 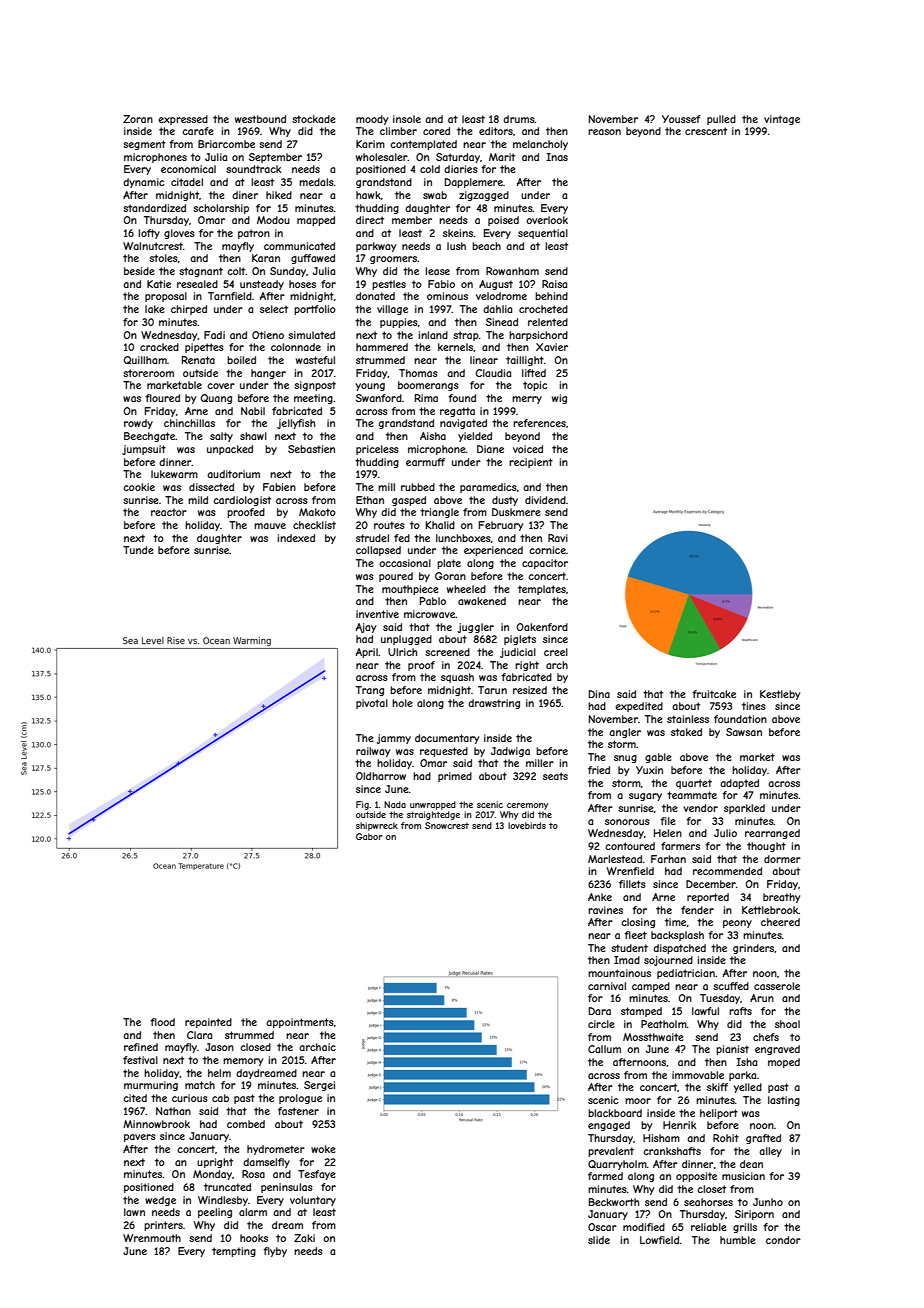 What do you see at coordinates (545, 500) in the screenshot?
I see `dividend` at bounding box center [545, 500].
